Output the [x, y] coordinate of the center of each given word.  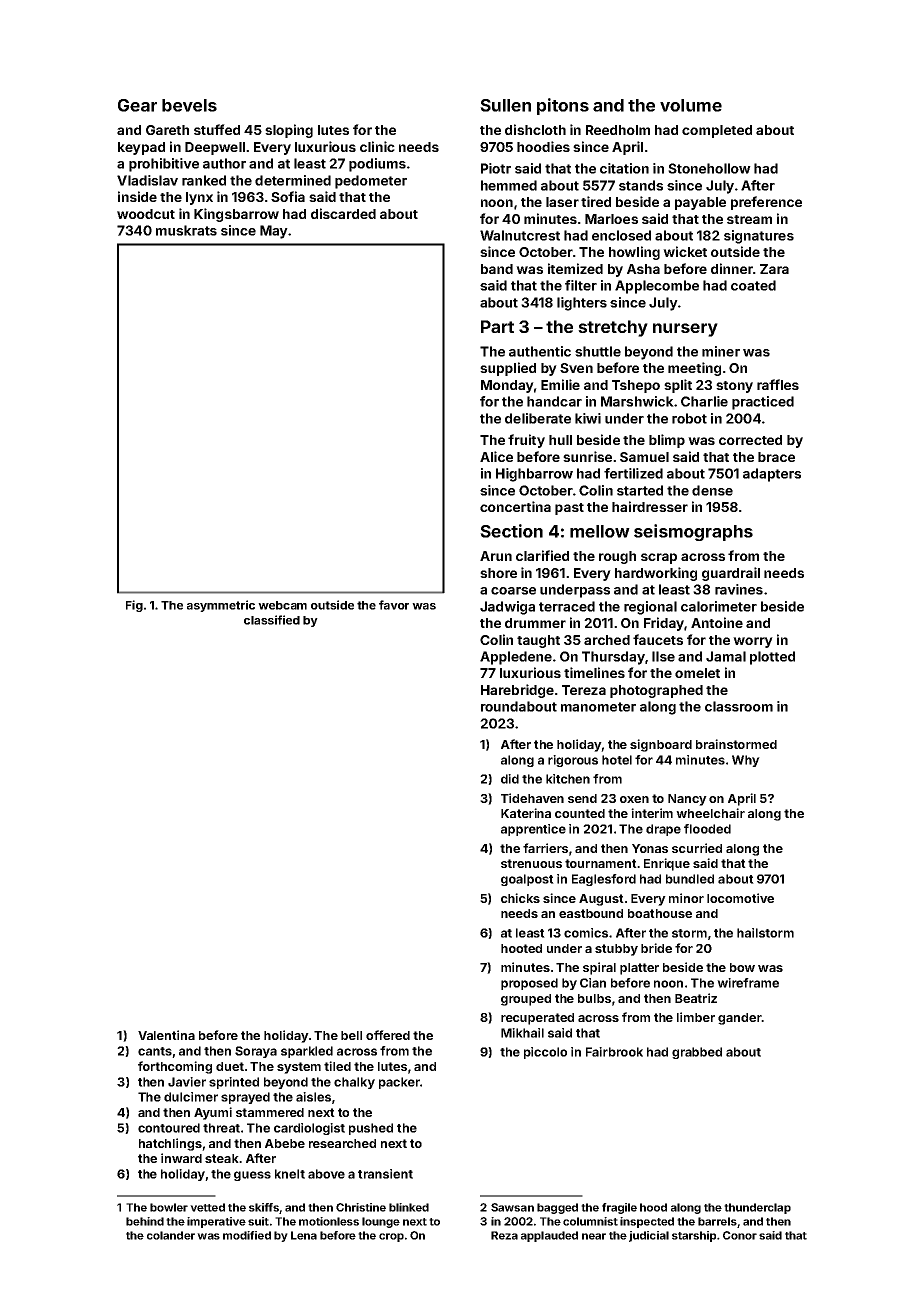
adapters [772, 475]
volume [691, 105]
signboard [661, 745]
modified [247, 1235]
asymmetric [221, 606]
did [510, 779]
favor [394, 605]
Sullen [505, 105]
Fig [134, 606]
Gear [137, 105]
